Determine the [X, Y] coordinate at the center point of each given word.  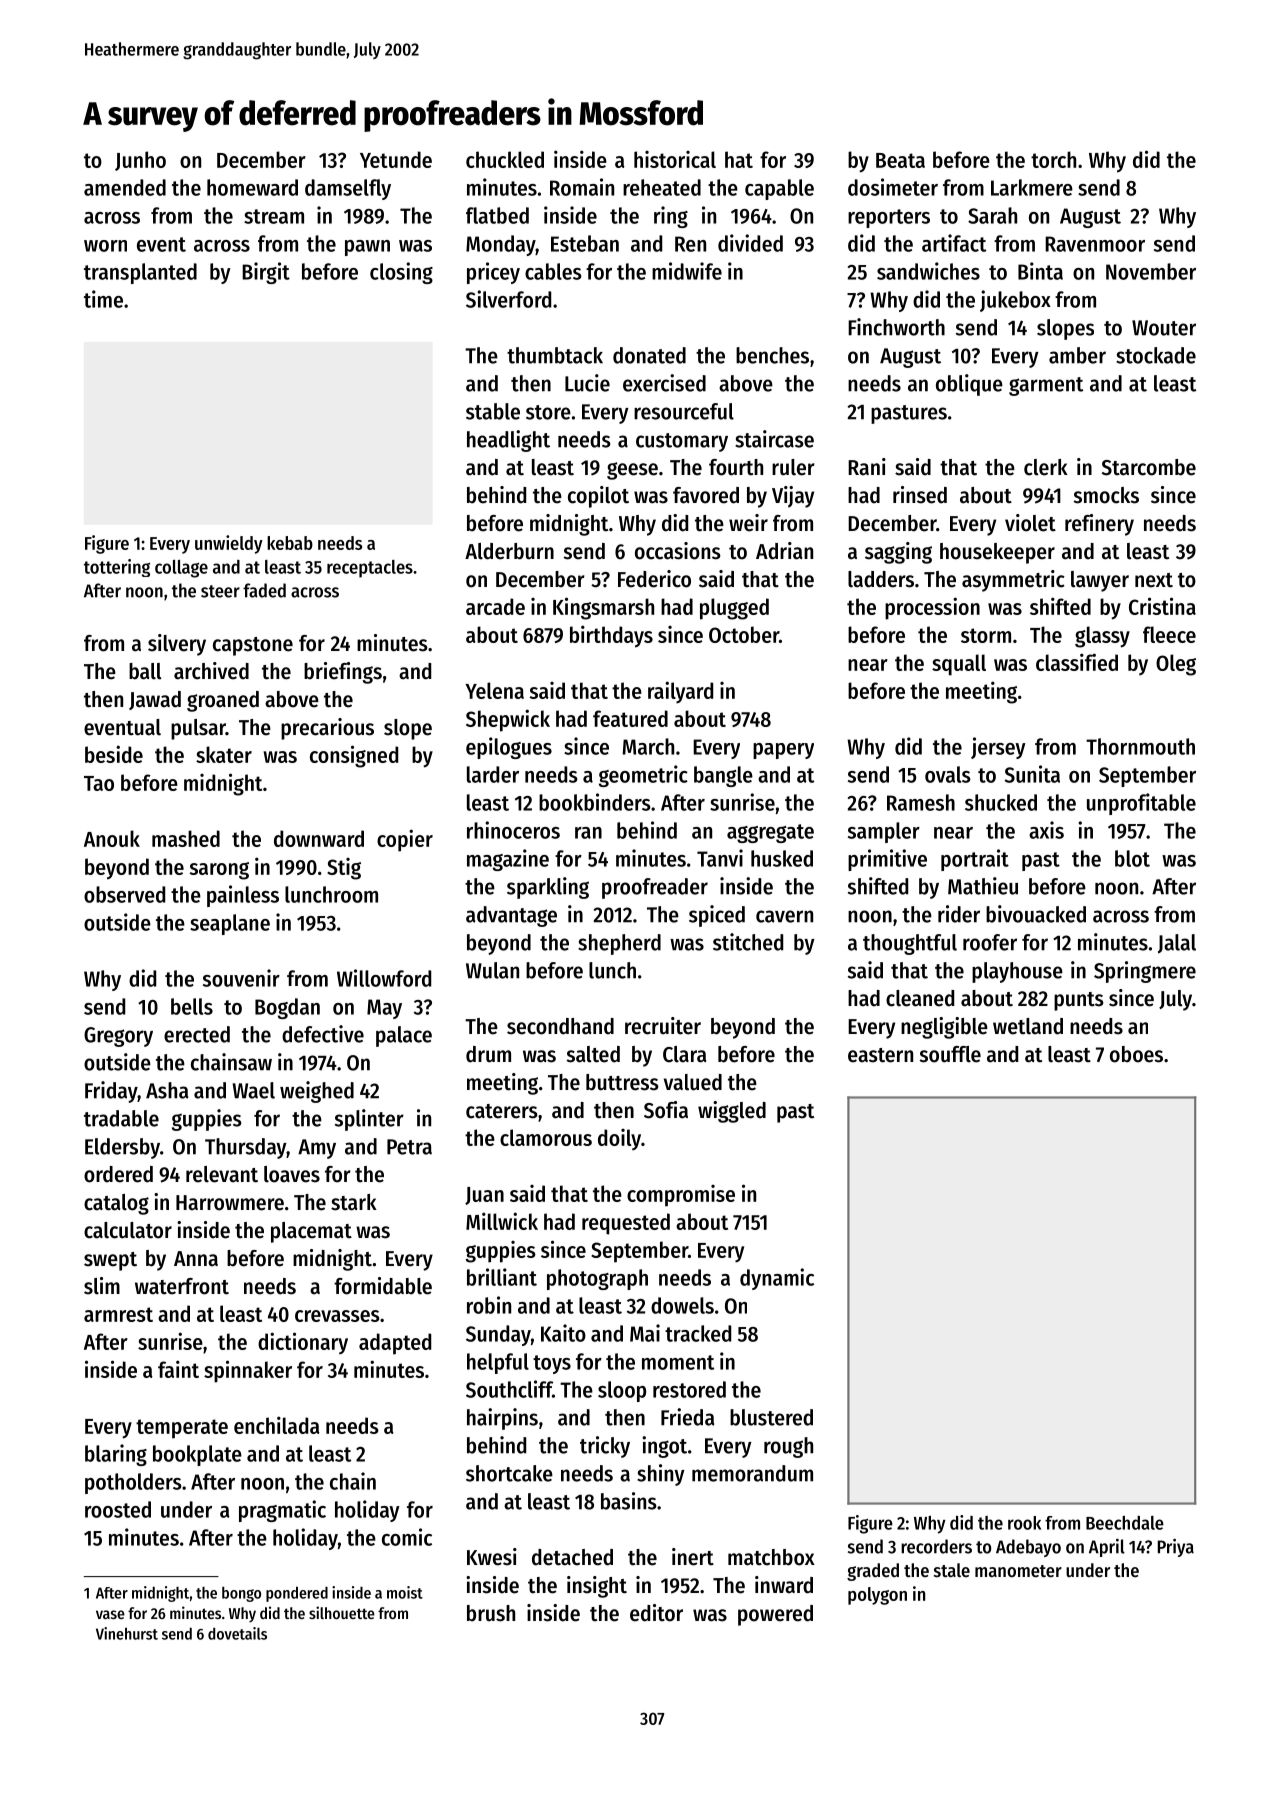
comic [407, 1537]
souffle [950, 1054]
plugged [734, 609]
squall [959, 665]
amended [125, 187]
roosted [118, 1509]
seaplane [230, 924]
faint [178, 1369]
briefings [343, 673]
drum [488, 1054]
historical [675, 159]
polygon [877, 1596]
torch [1053, 159]
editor [656, 1613]
